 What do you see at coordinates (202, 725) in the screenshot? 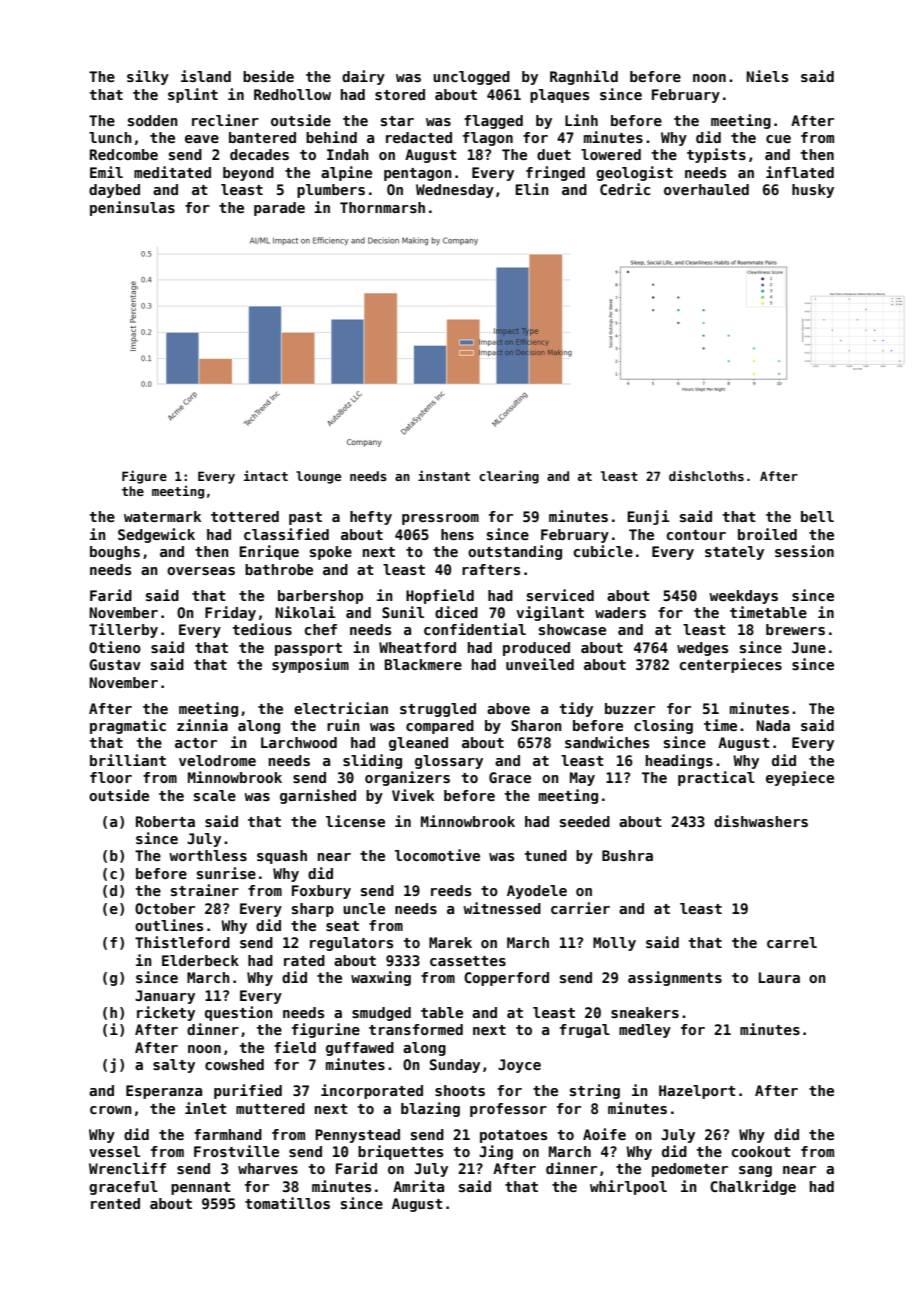
I see `zinnia` at bounding box center [202, 725].
